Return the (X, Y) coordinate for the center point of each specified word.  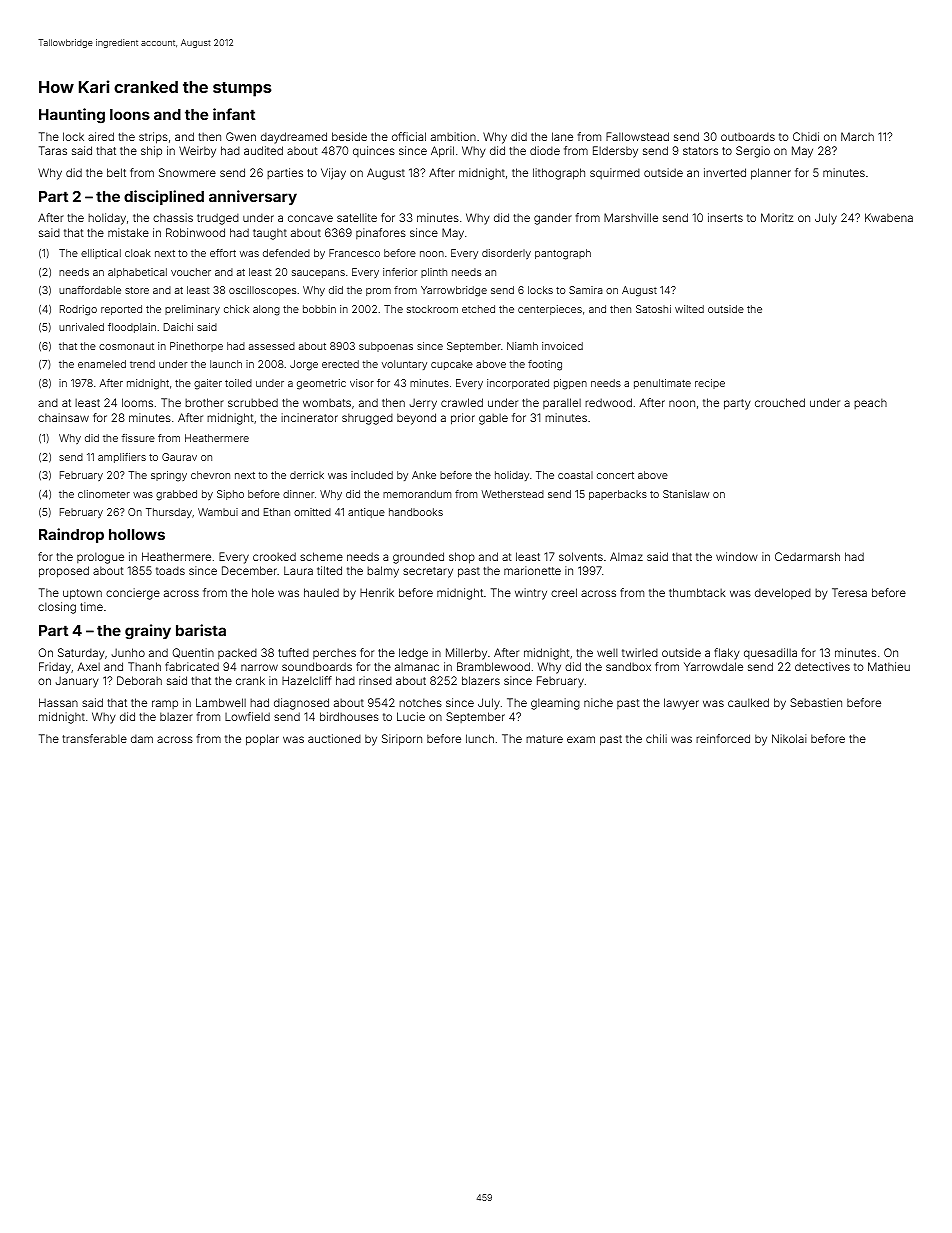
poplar (262, 740)
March (857, 136)
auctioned (334, 738)
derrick (307, 475)
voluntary (404, 365)
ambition (453, 136)
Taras (53, 150)
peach (870, 403)
